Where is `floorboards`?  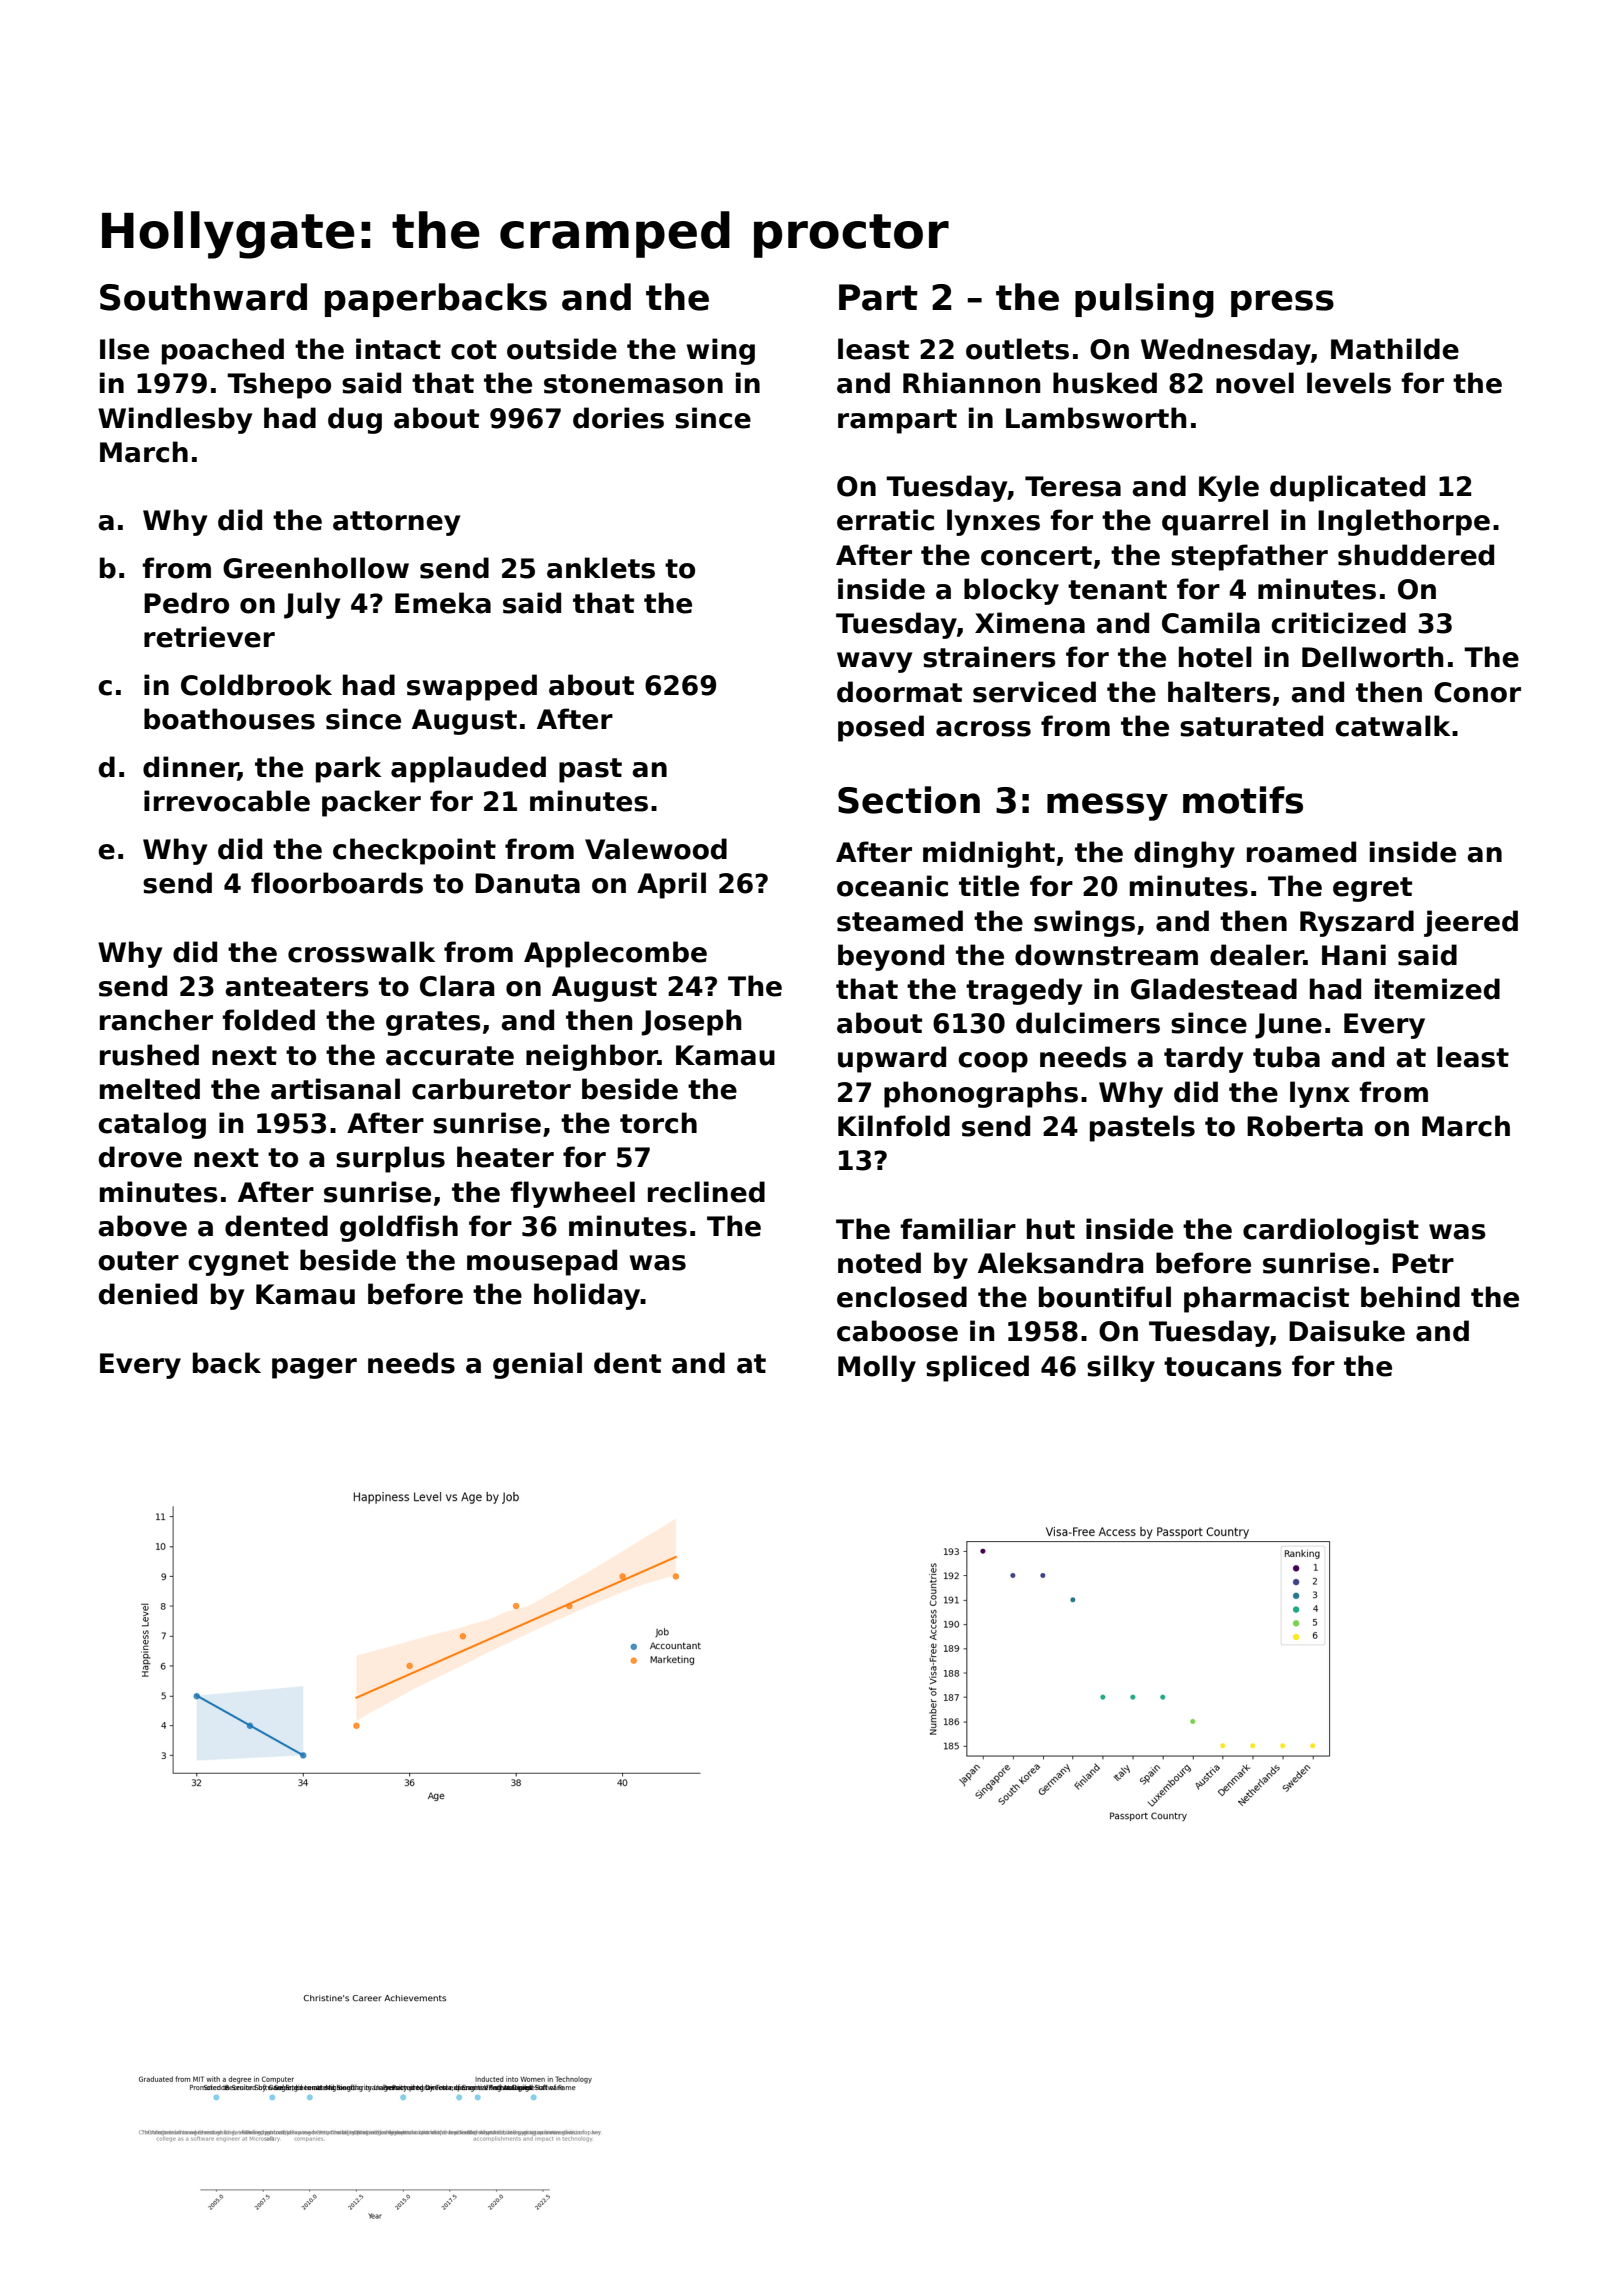
floorboards is located at coordinates (337, 883).
